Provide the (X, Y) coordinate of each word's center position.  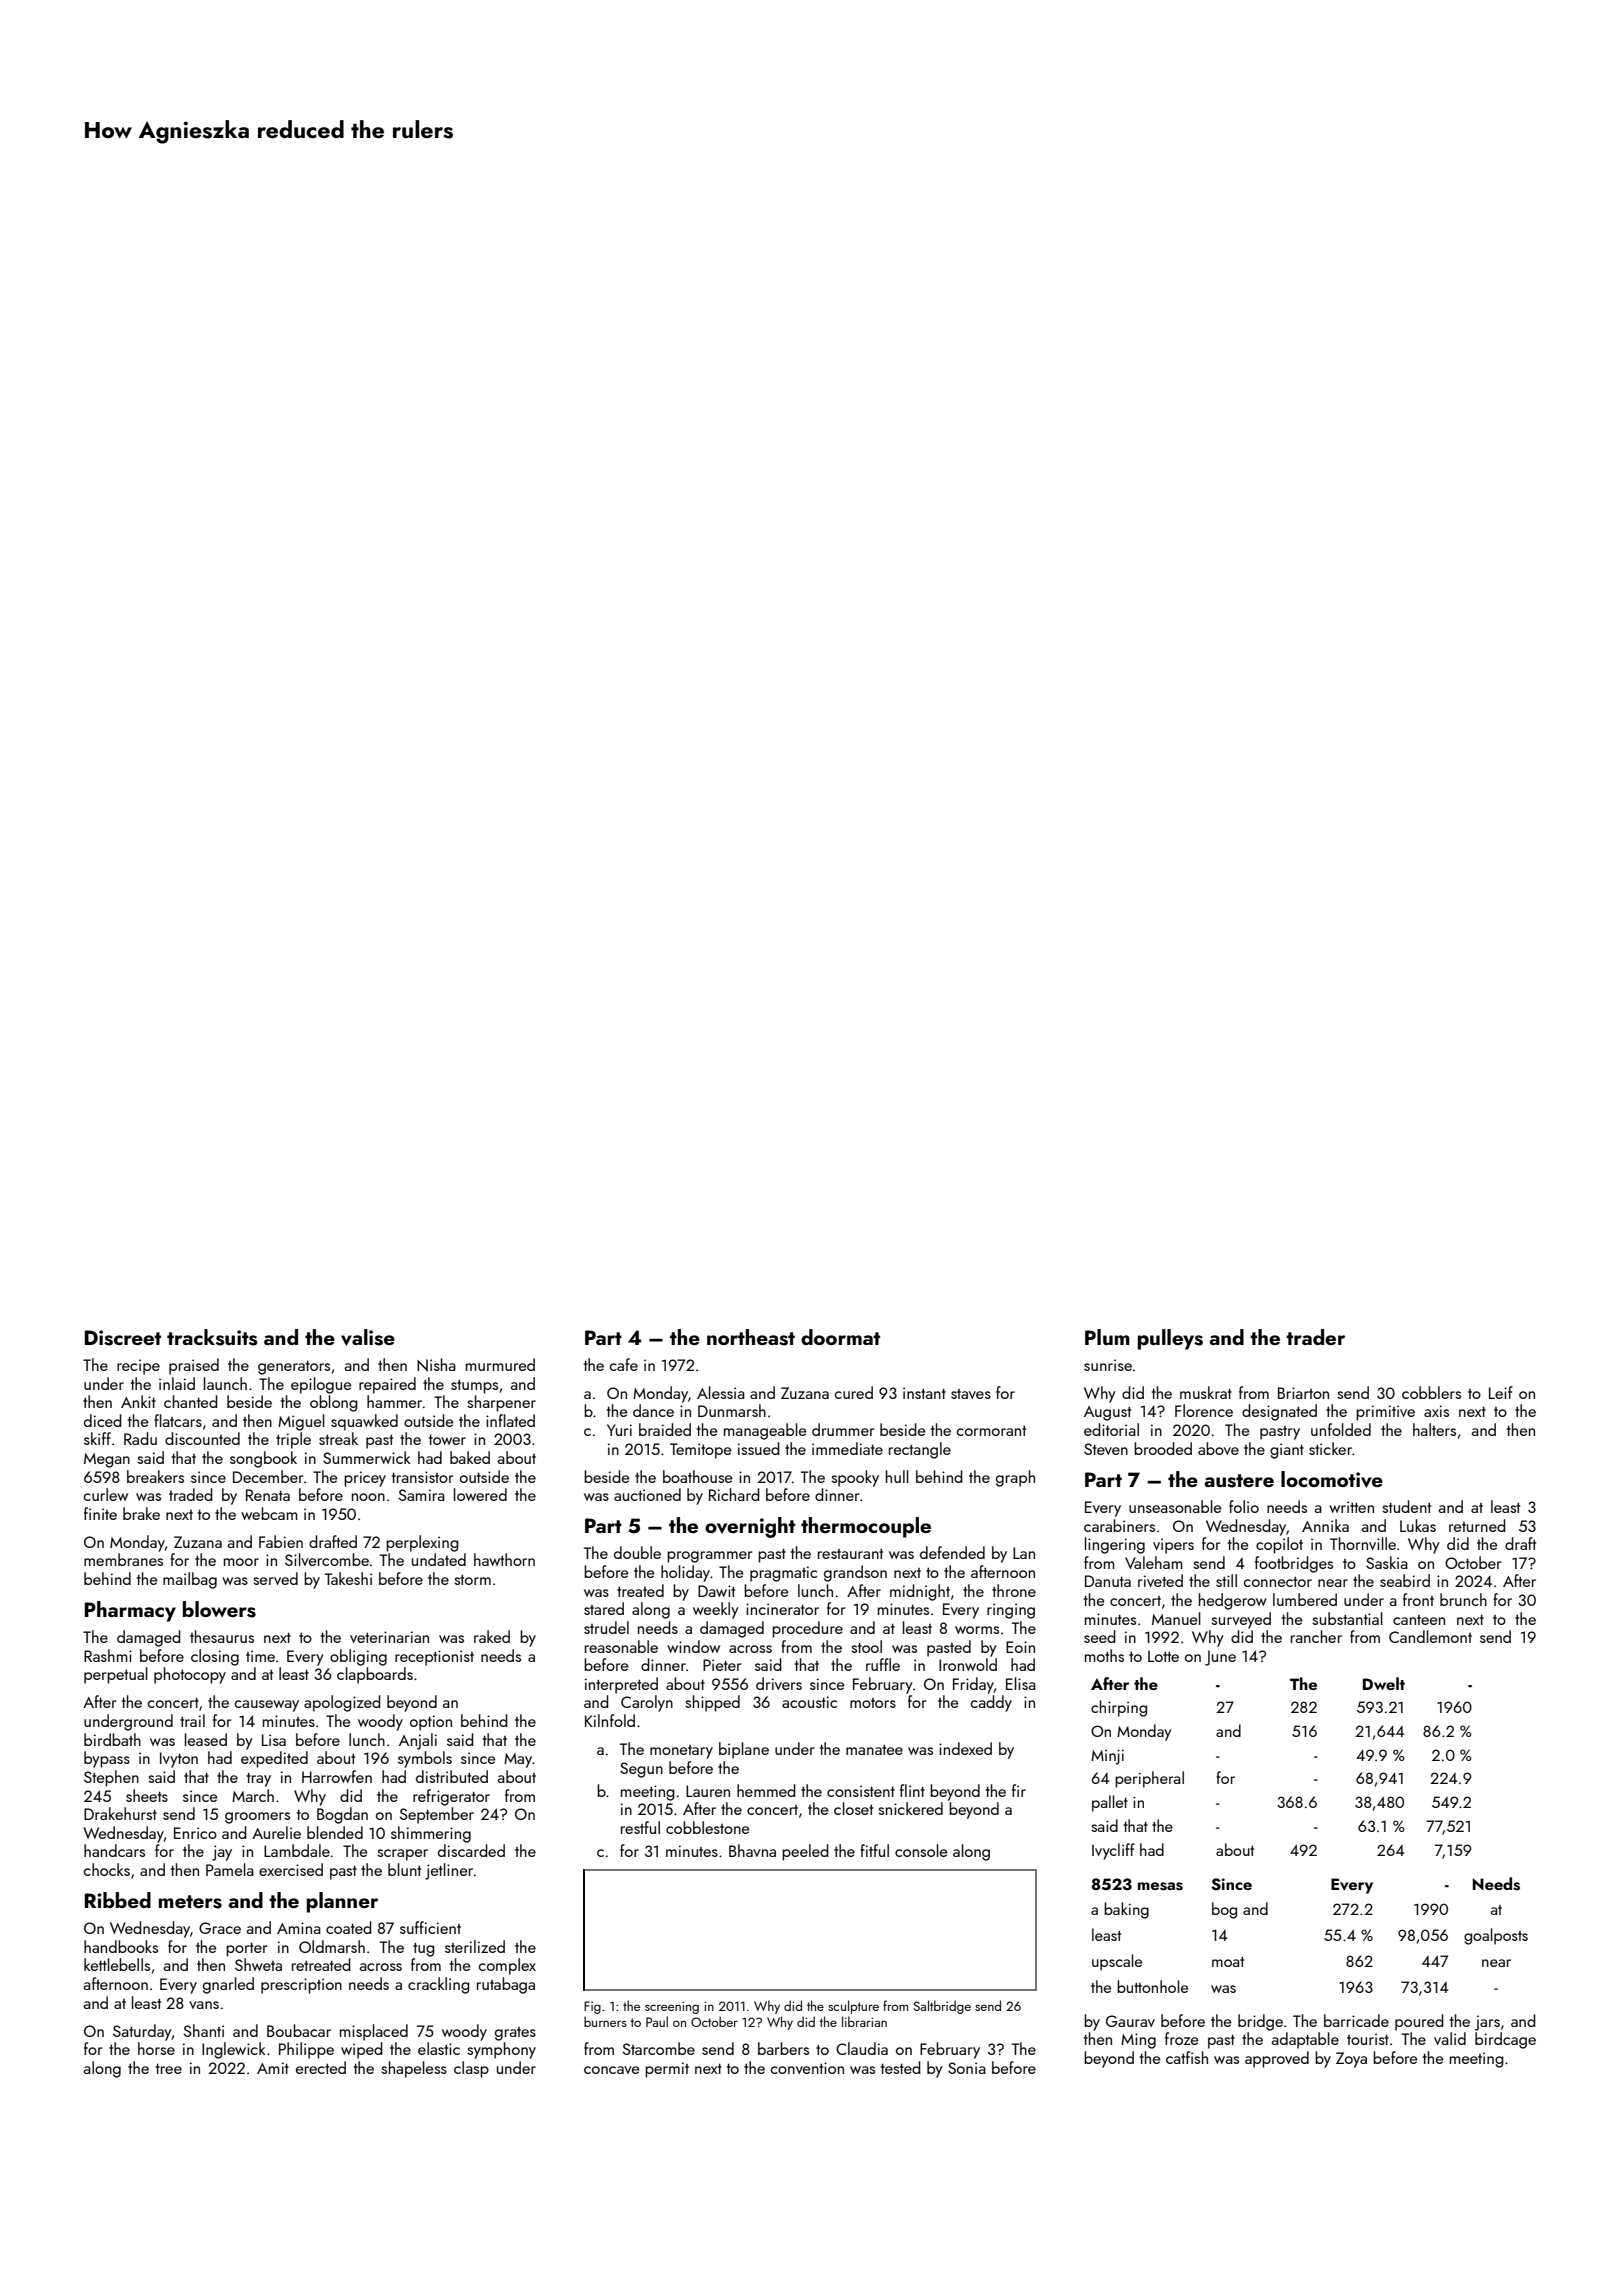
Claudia (862, 2048)
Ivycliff (1113, 1851)
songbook (263, 1459)
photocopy (190, 1675)
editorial (1111, 1429)
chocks (106, 1869)
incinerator (782, 1609)
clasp (471, 2069)
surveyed (1241, 1620)
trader (1315, 1337)
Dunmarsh (732, 1410)
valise (368, 1337)
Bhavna (752, 1850)
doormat (840, 1337)
